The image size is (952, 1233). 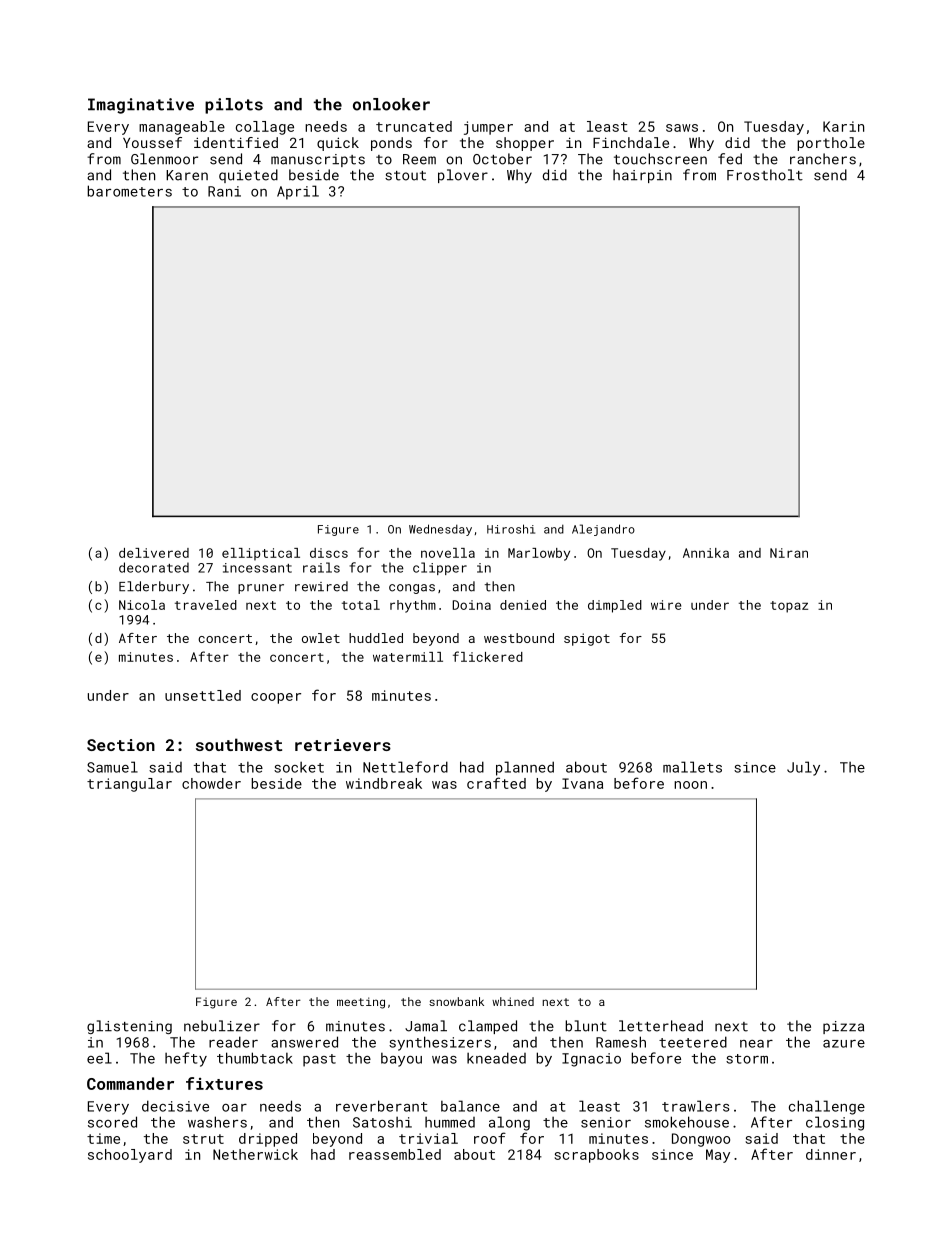 I want to click on schoolyard, so click(x=130, y=1156).
